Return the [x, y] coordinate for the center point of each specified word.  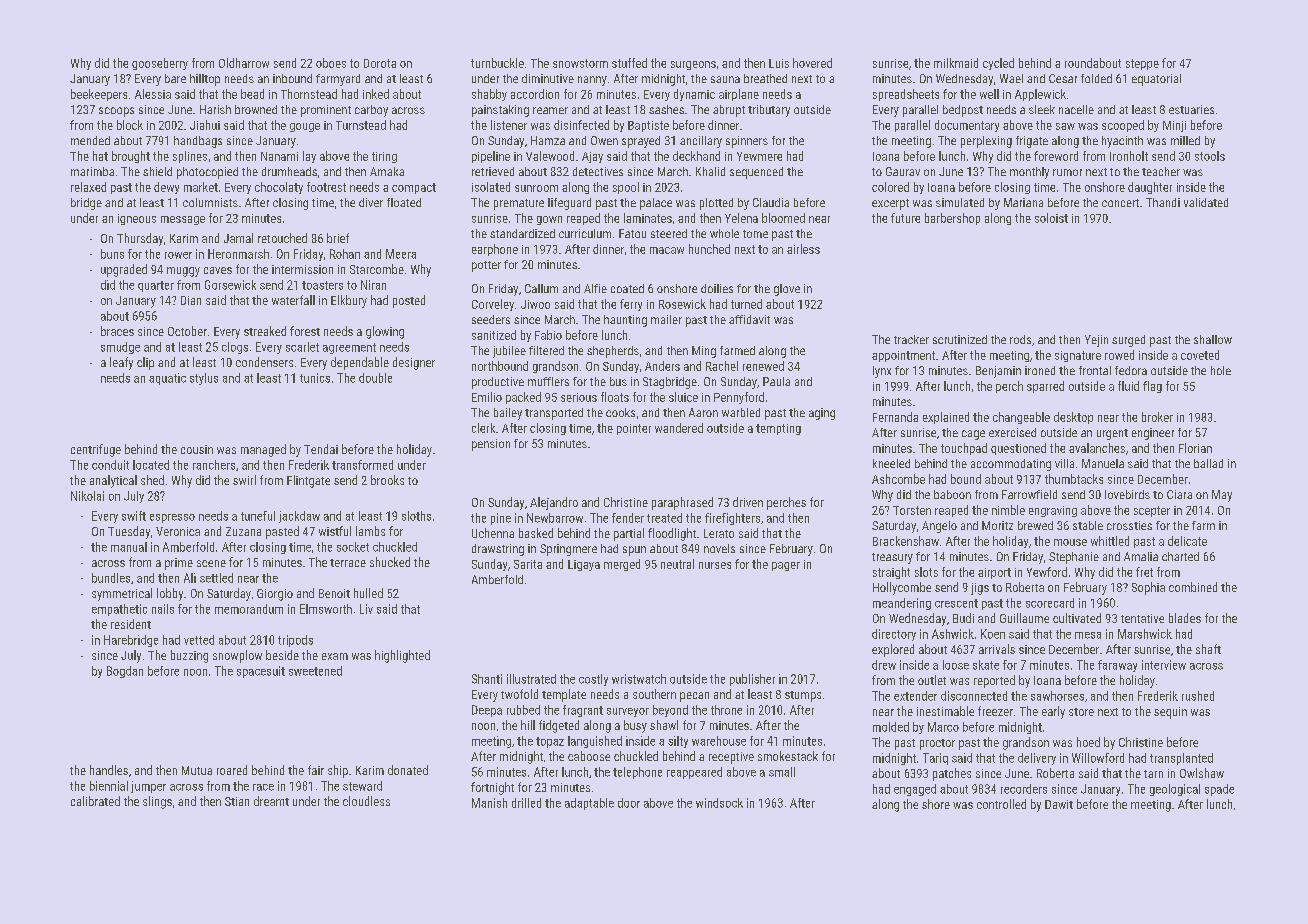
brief [338, 238]
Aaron [703, 412]
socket [353, 547]
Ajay [592, 157]
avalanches [1097, 448]
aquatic [167, 379]
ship [338, 771]
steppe [1142, 64]
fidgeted [559, 726]
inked [376, 94]
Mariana [1023, 202]
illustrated [531, 679]
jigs [980, 589]
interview [1164, 665]
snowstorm [580, 63]
